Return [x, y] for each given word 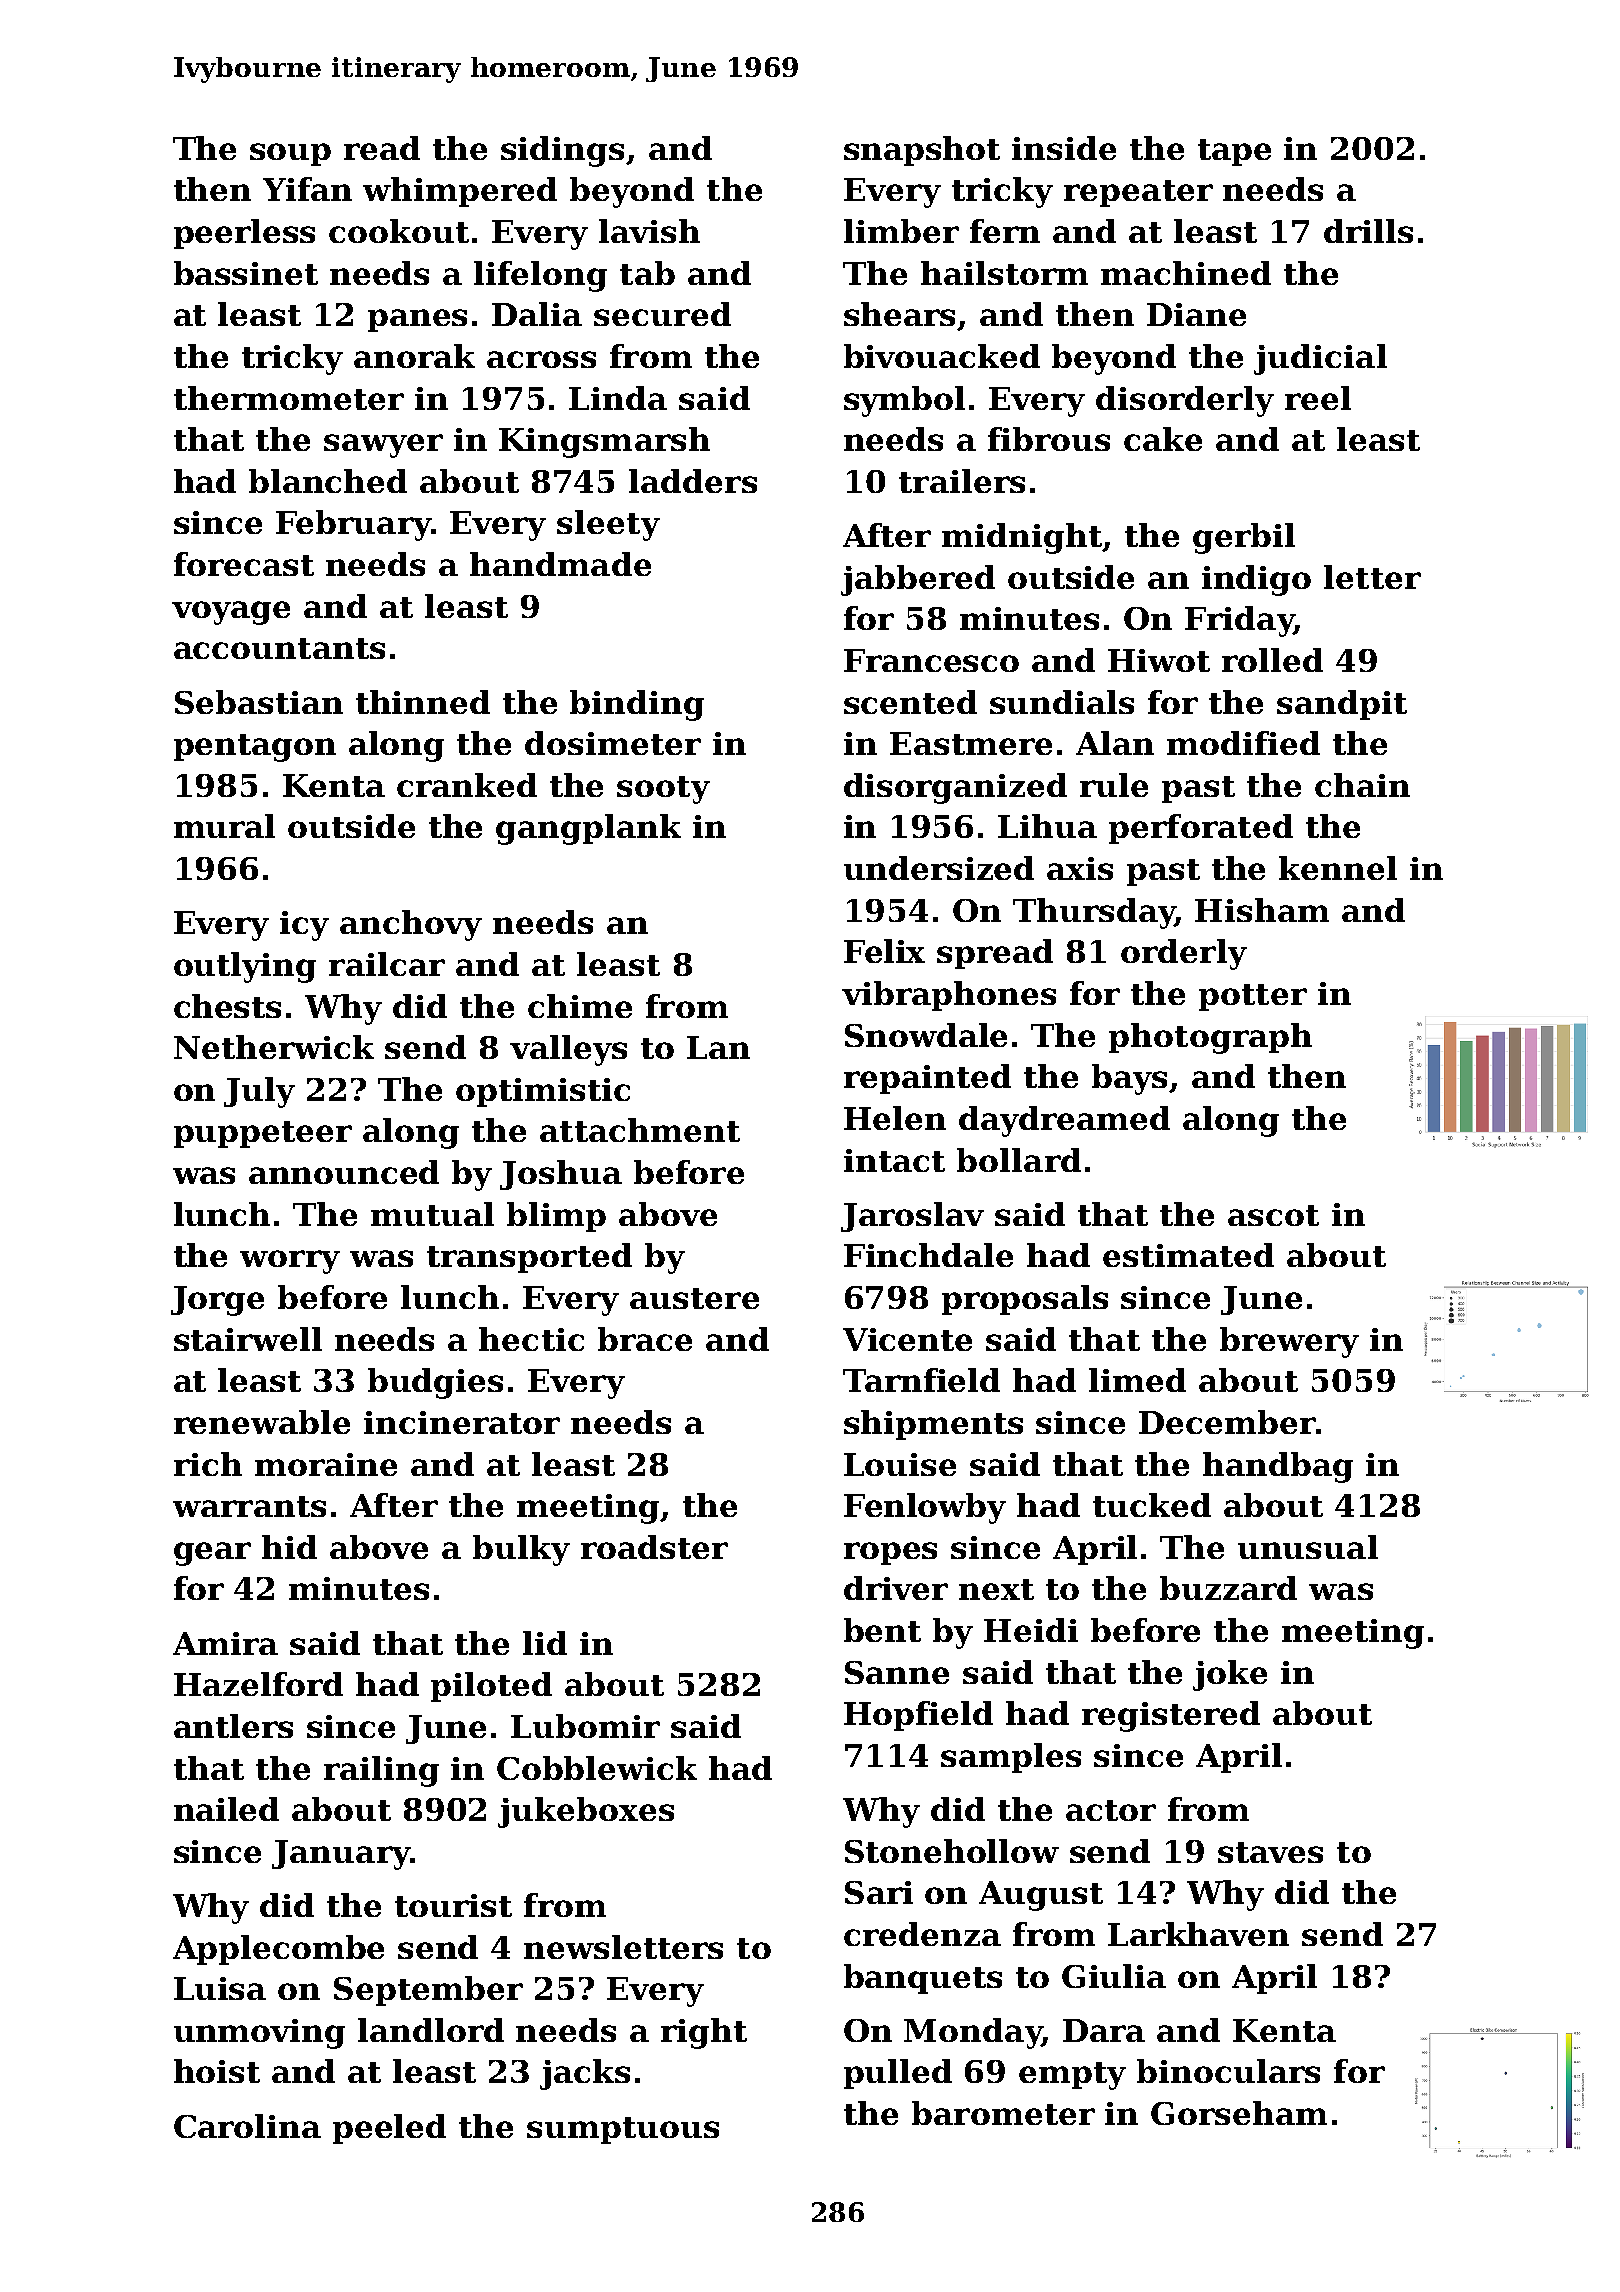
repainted [927, 1079]
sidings [562, 151]
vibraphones [949, 996]
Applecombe [278, 1950]
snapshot [922, 151]
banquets [923, 1979]
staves [1270, 1852]
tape [1234, 152]
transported [529, 1258]
